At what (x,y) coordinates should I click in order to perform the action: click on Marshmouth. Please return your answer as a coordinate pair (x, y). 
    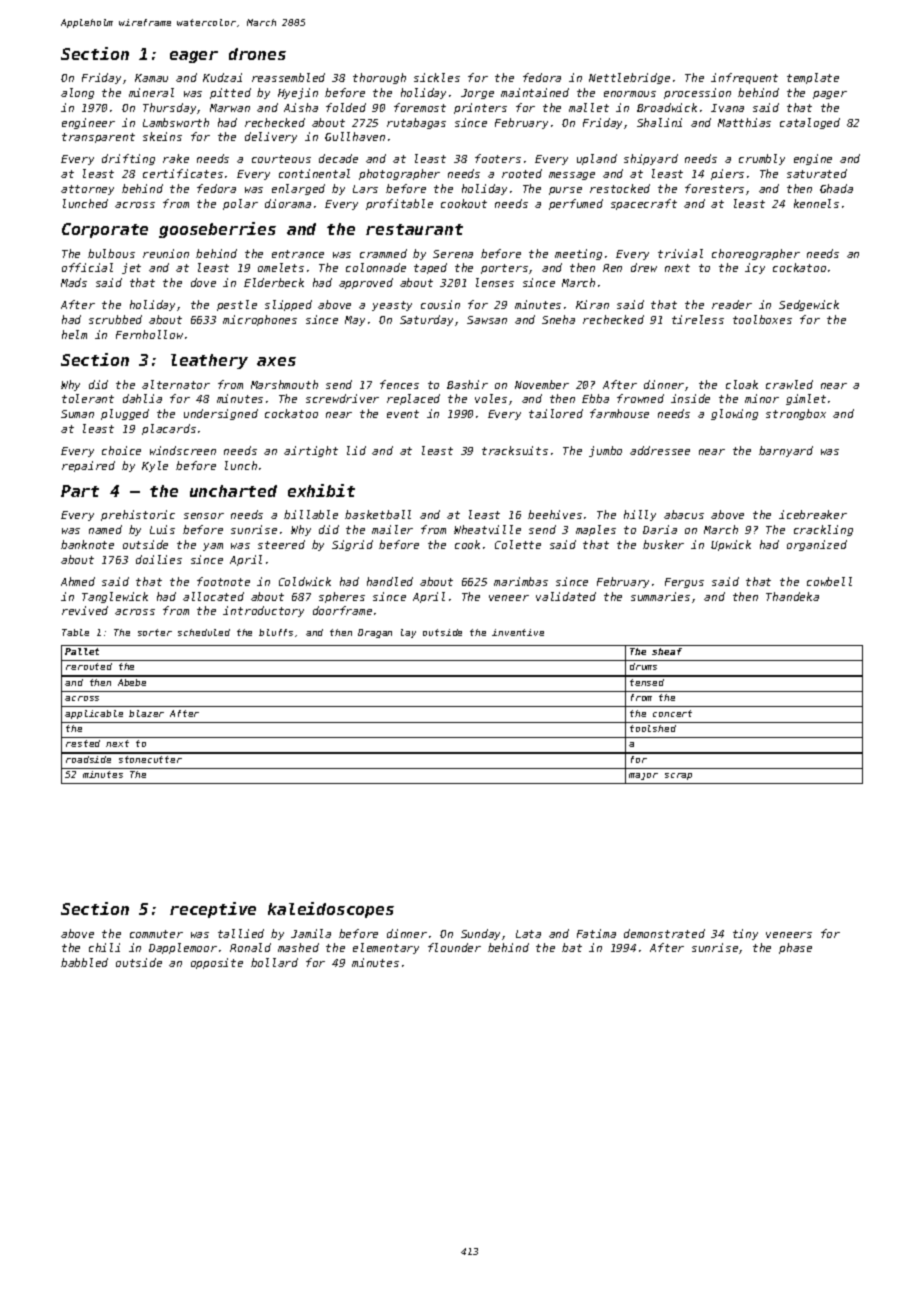
    Looking at the image, I should click on (284, 384).
